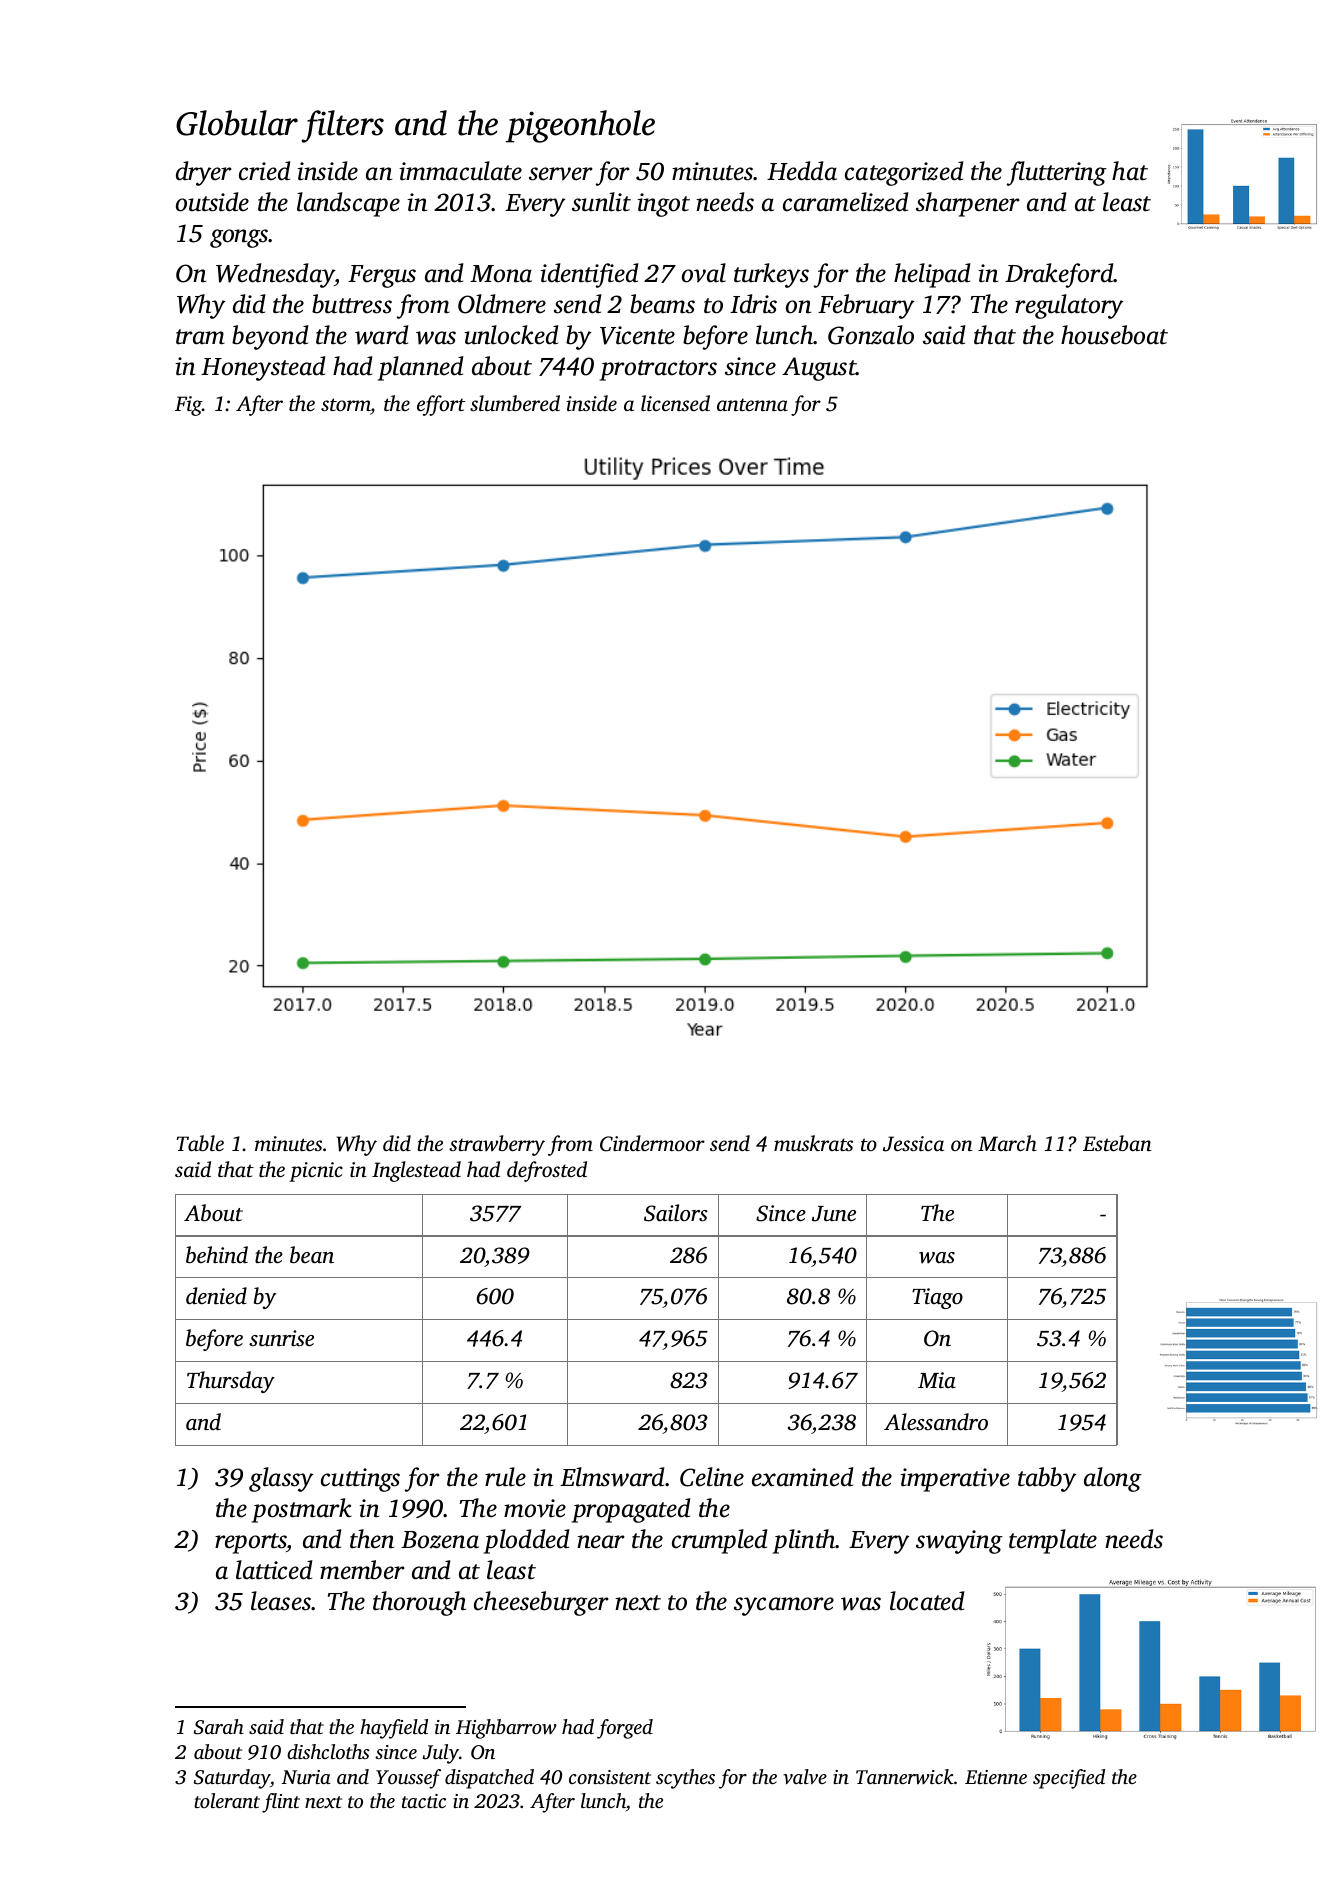 The height and width of the screenshot is (1900, 1343). I want to click on tram, so click(200, 337).
